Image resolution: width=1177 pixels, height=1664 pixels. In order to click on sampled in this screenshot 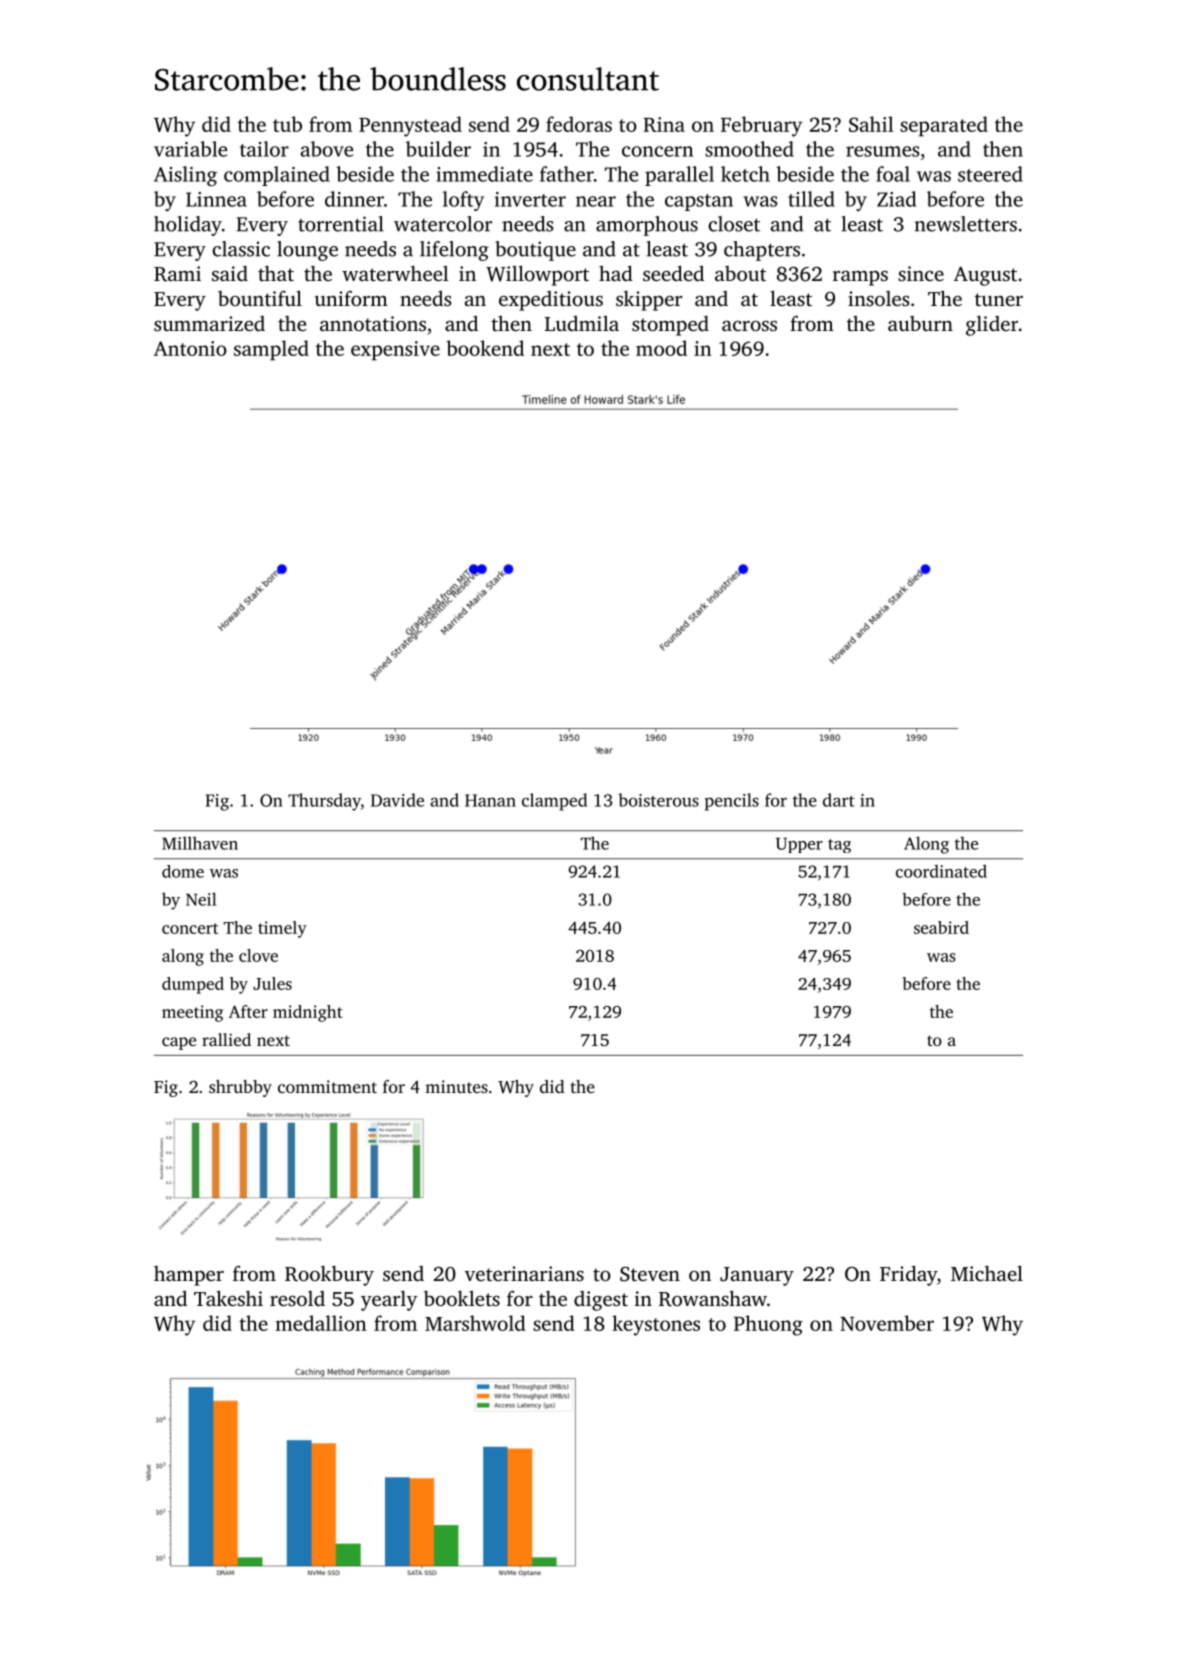, I will do `click(271, 350)`.
